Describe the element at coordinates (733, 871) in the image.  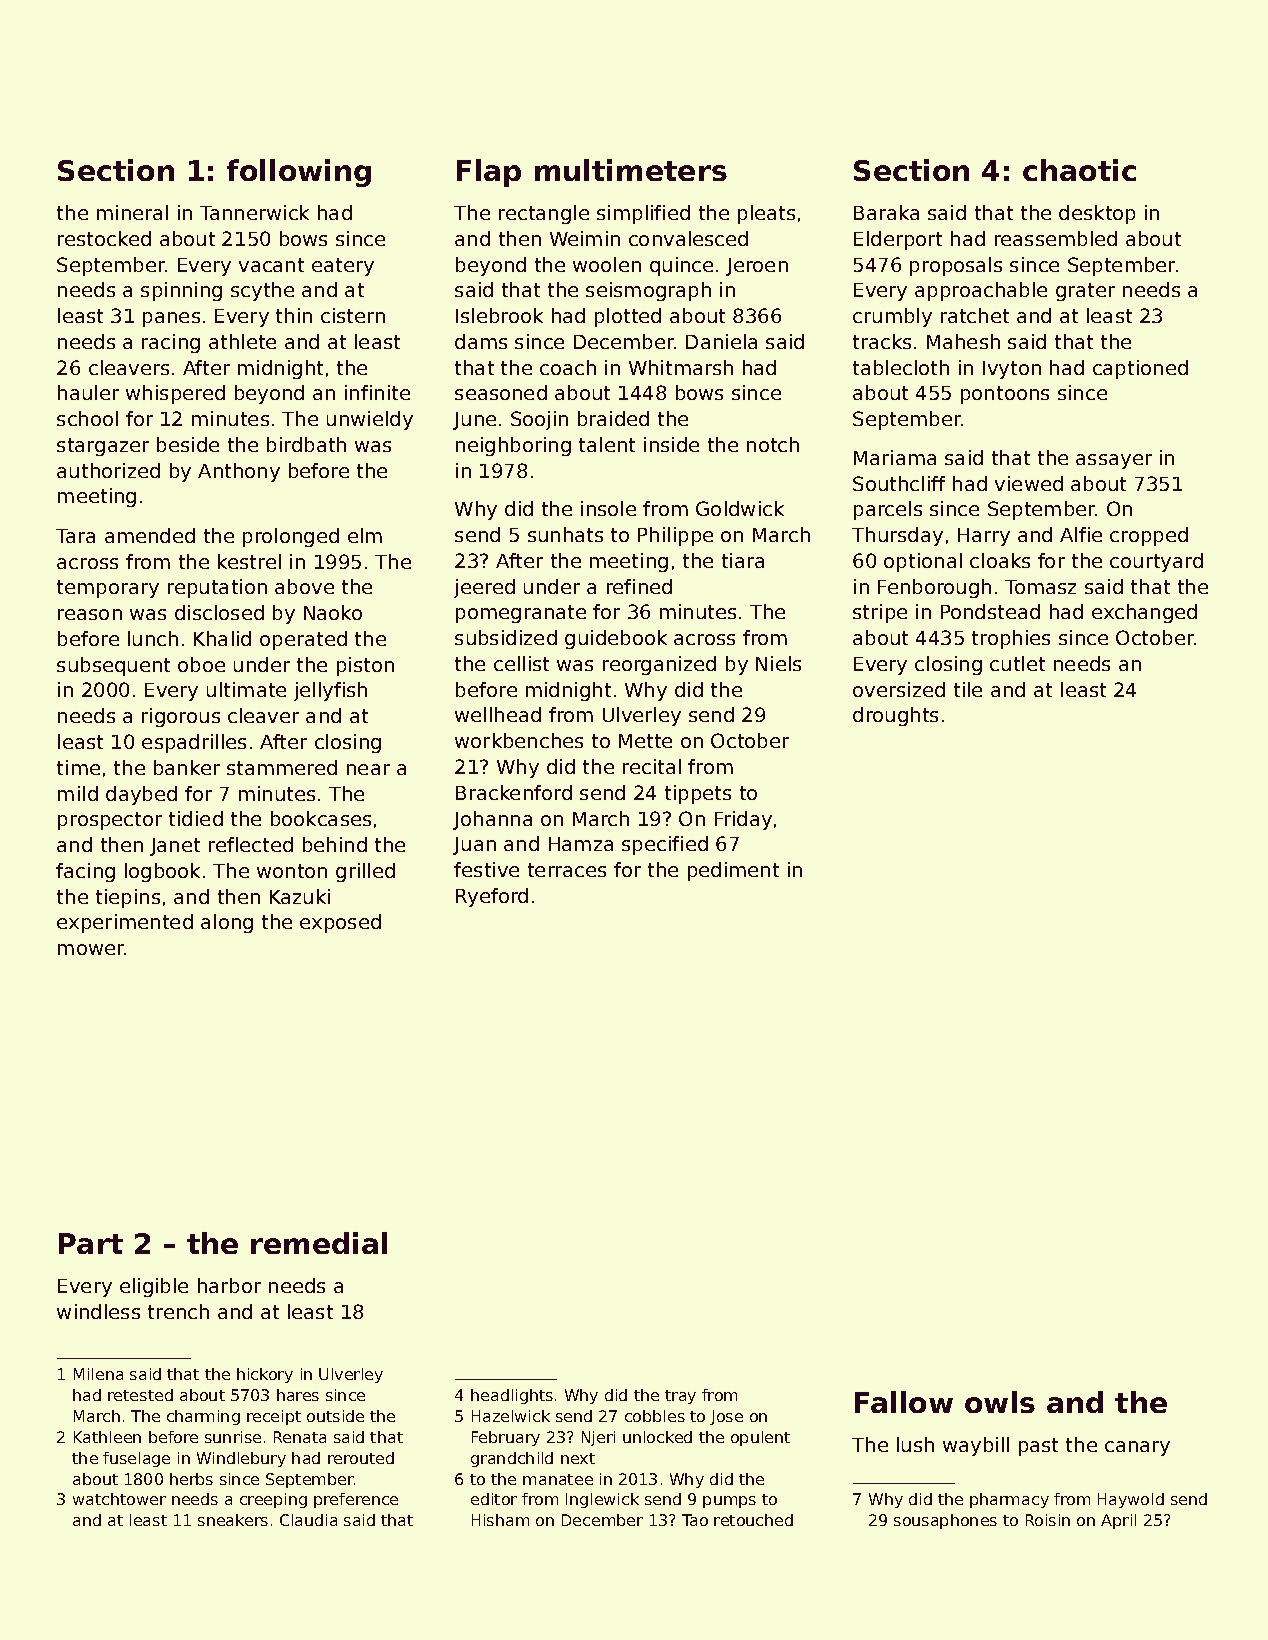
I see `pediment` at that location.
